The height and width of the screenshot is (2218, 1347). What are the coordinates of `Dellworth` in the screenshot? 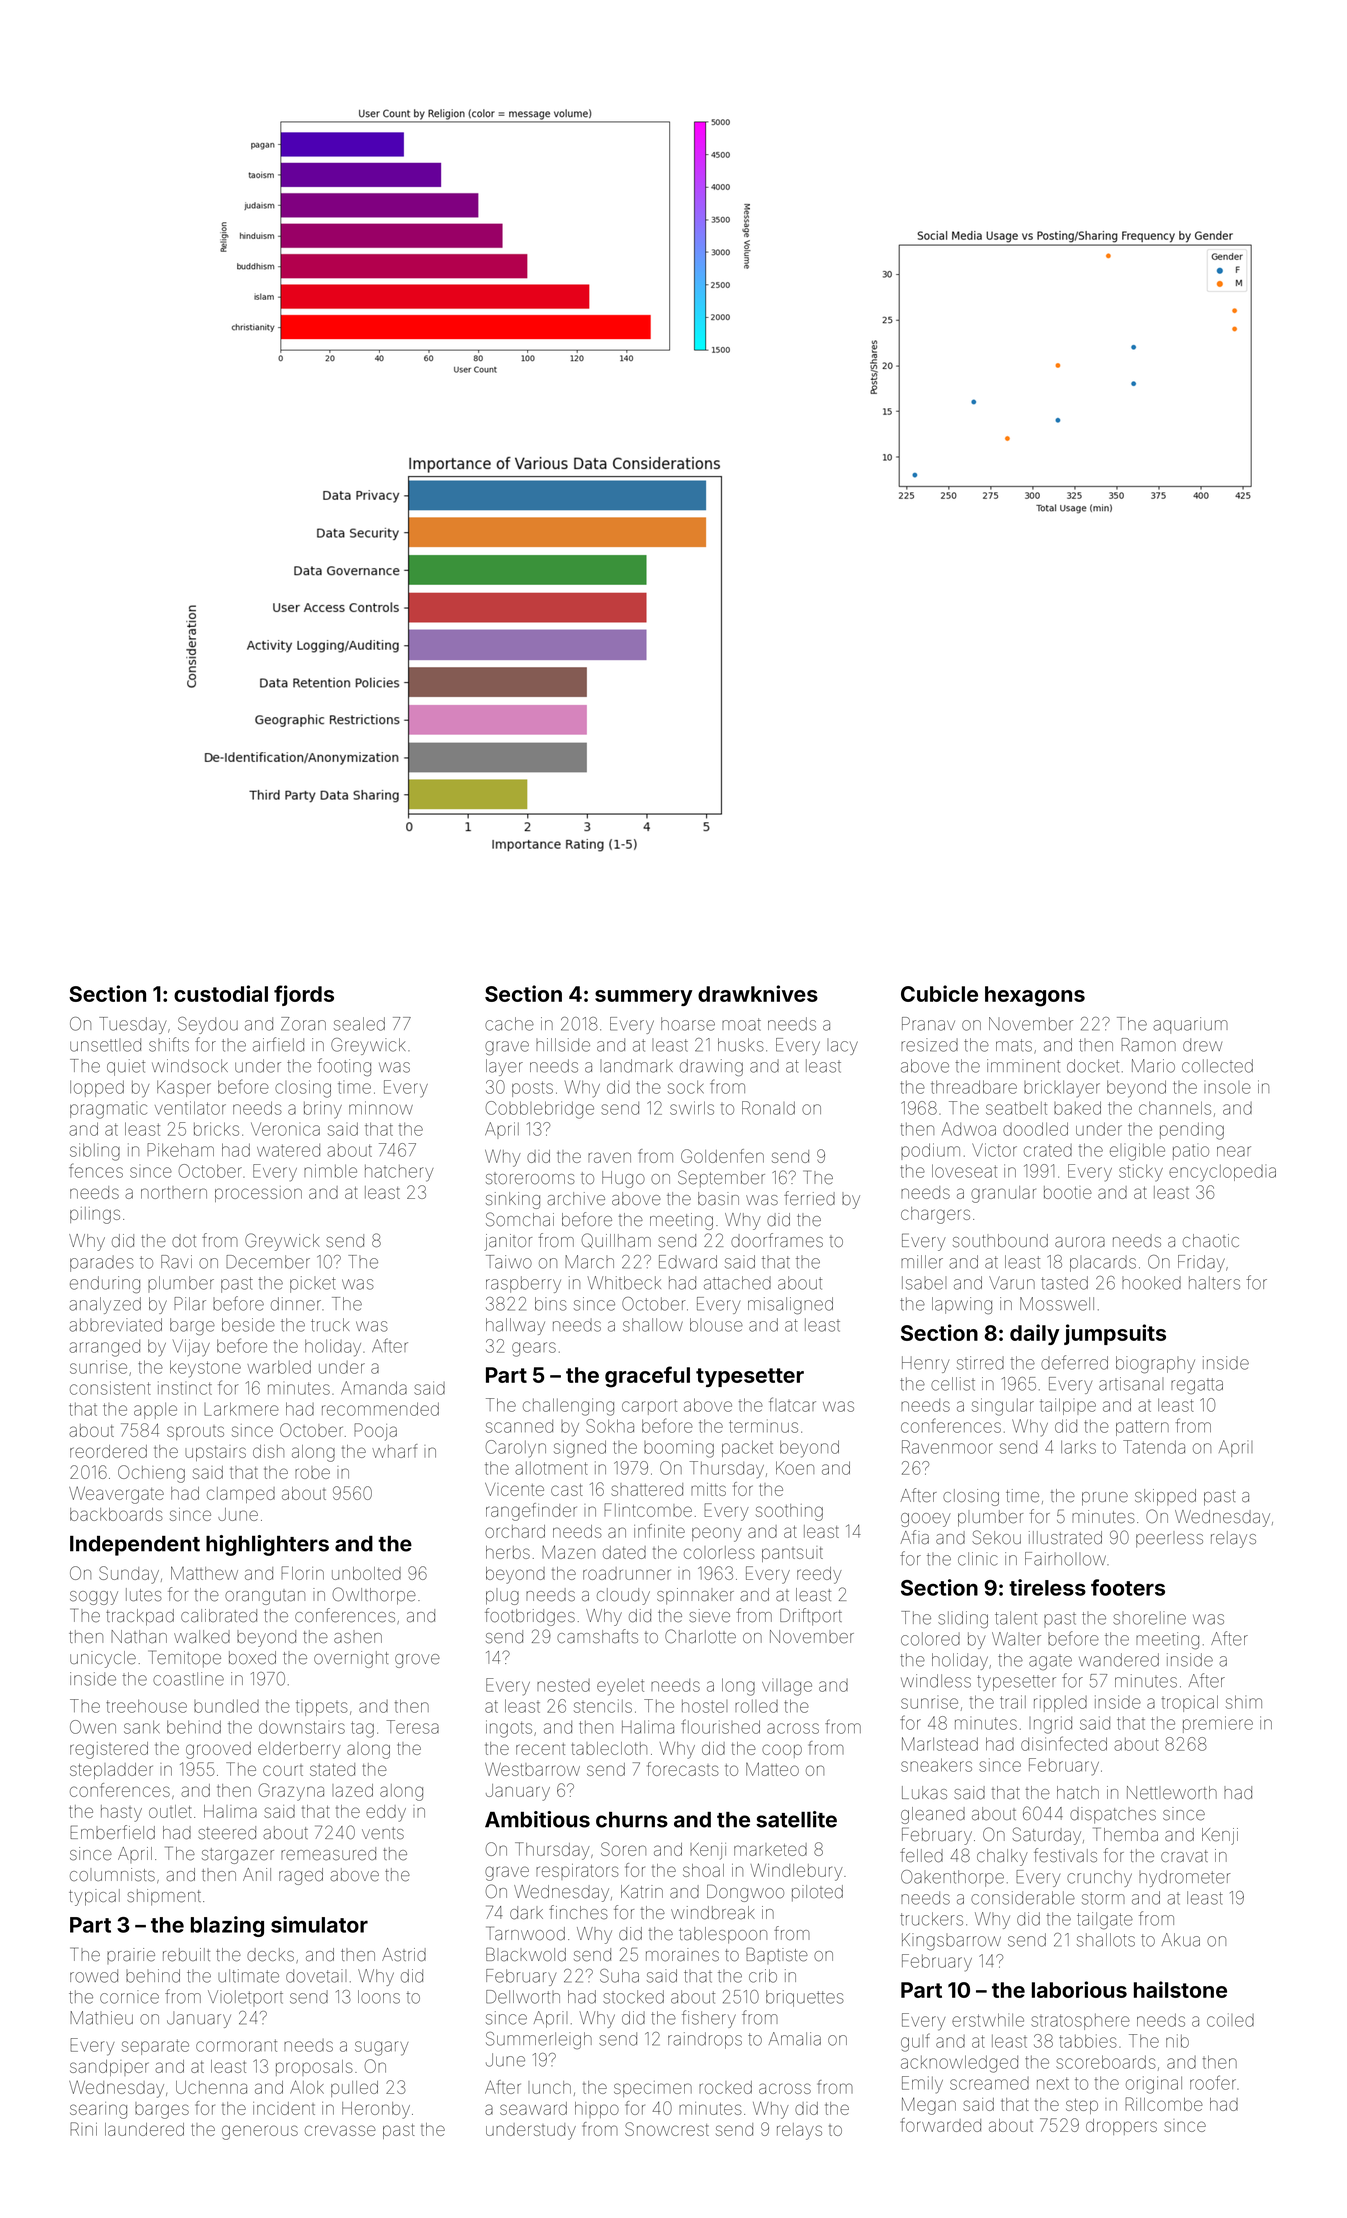 It's located at (523, 1997).
